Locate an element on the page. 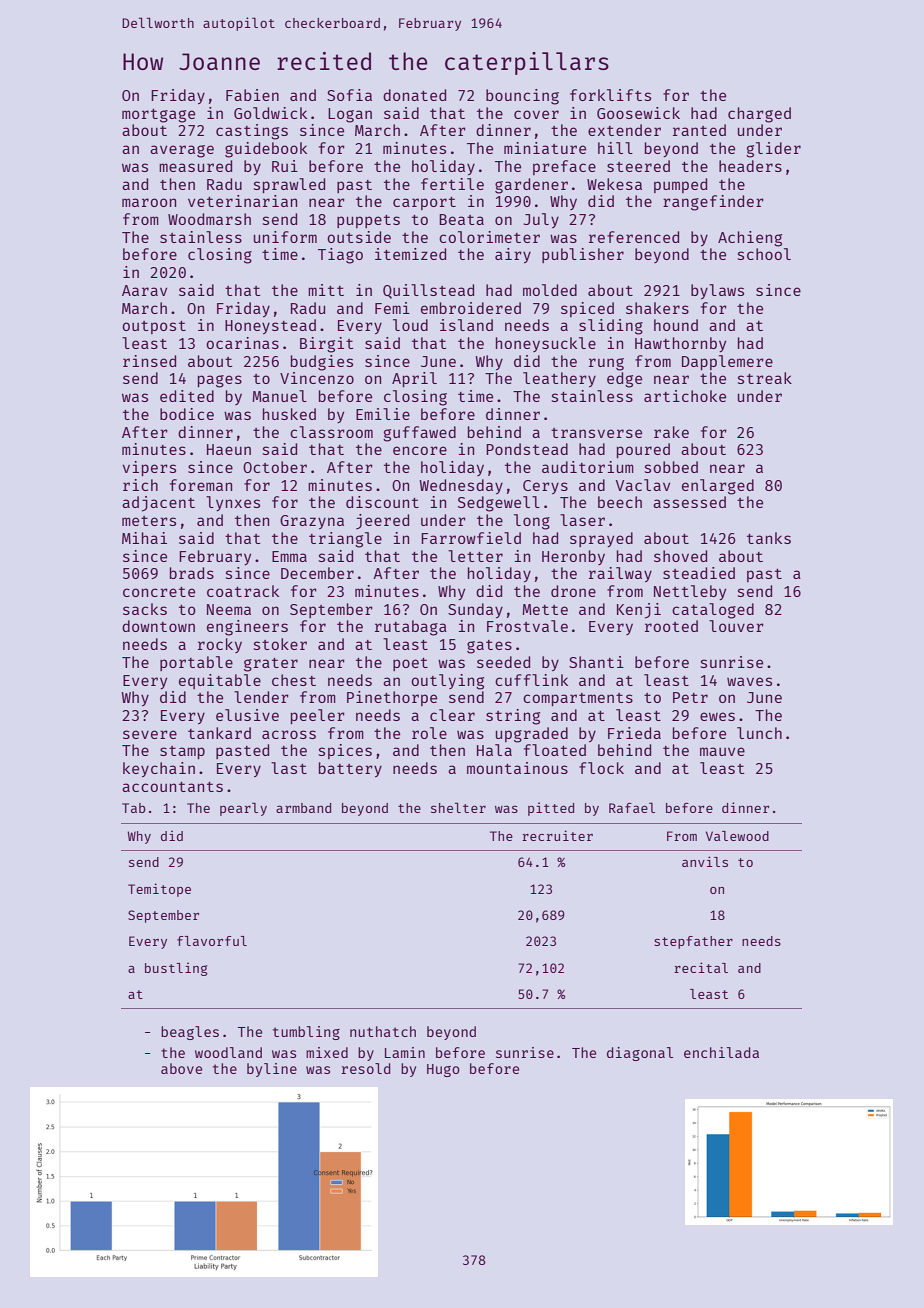 The width and height of the image is (924, 1308). glider is located at coordinates (773, 150).
